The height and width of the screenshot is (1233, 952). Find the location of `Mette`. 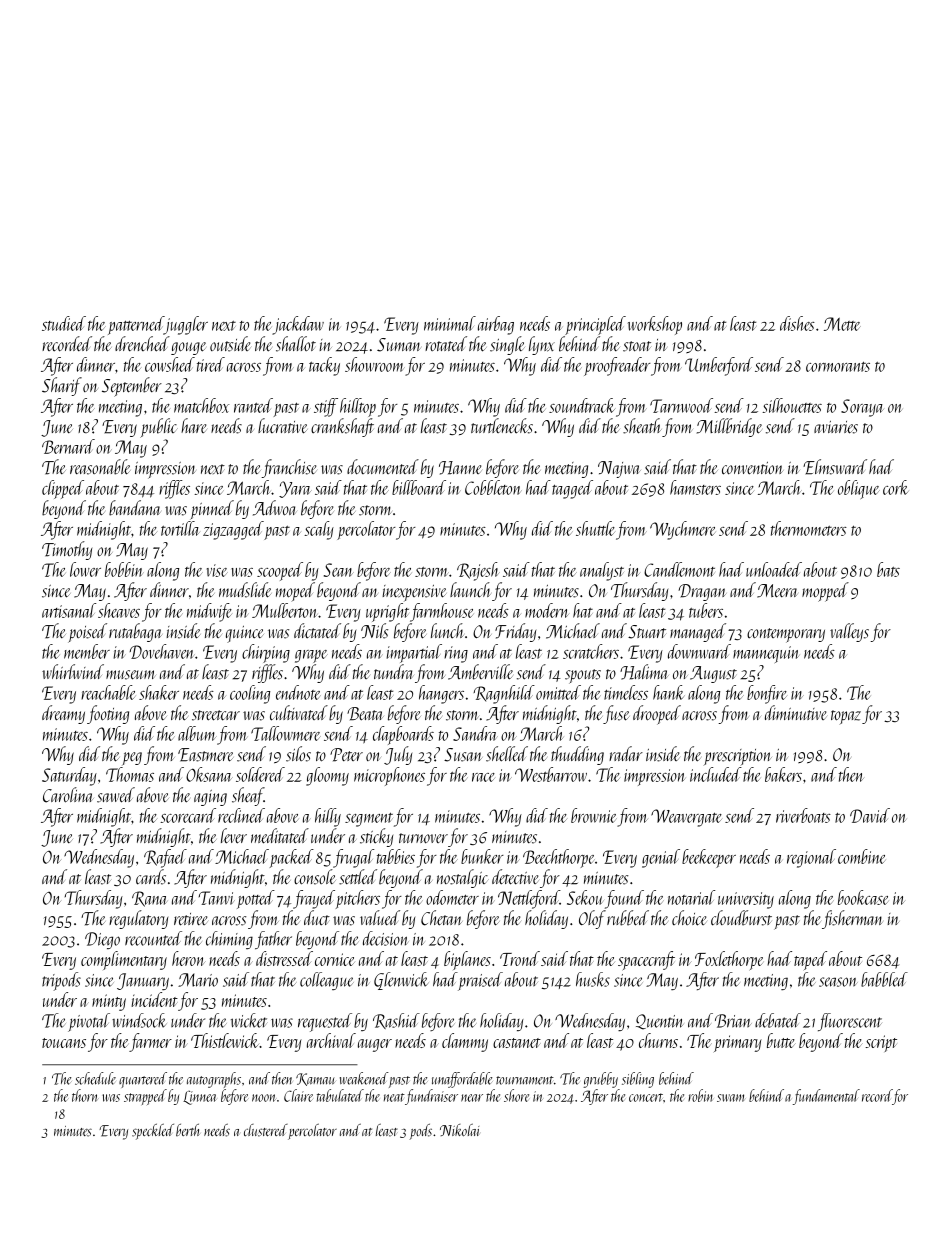

Mette is located at coordinates (842, 324).
